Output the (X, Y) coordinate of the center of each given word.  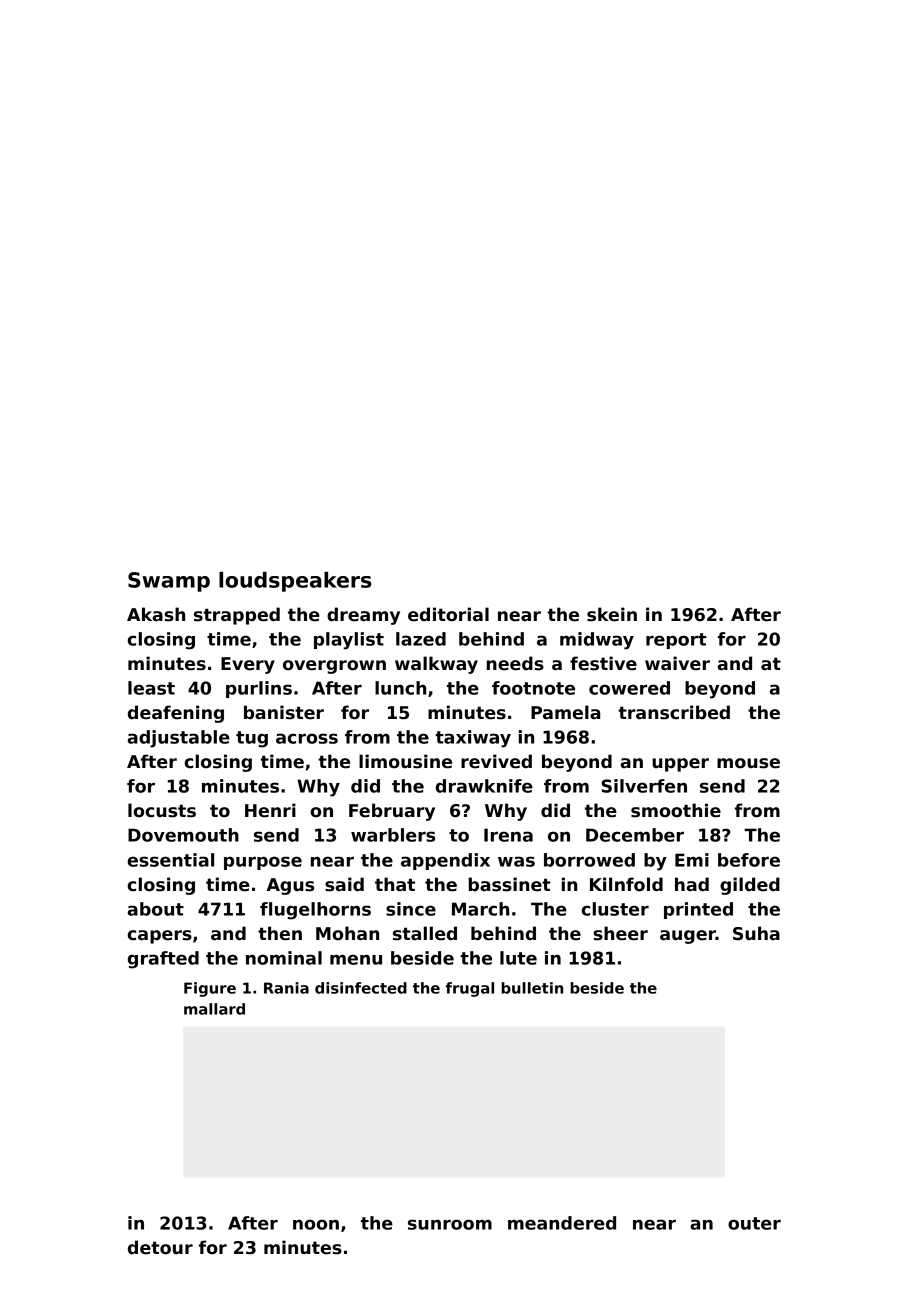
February (392, 812)
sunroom (450, 1224)
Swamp (169, 582)
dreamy (363, 616)
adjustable (179, 739)
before (749, 860)
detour (160, 1247)
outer (754, 1223)
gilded (750, 886)
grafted (163, 960)
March (480, 909)
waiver (677, 663)
